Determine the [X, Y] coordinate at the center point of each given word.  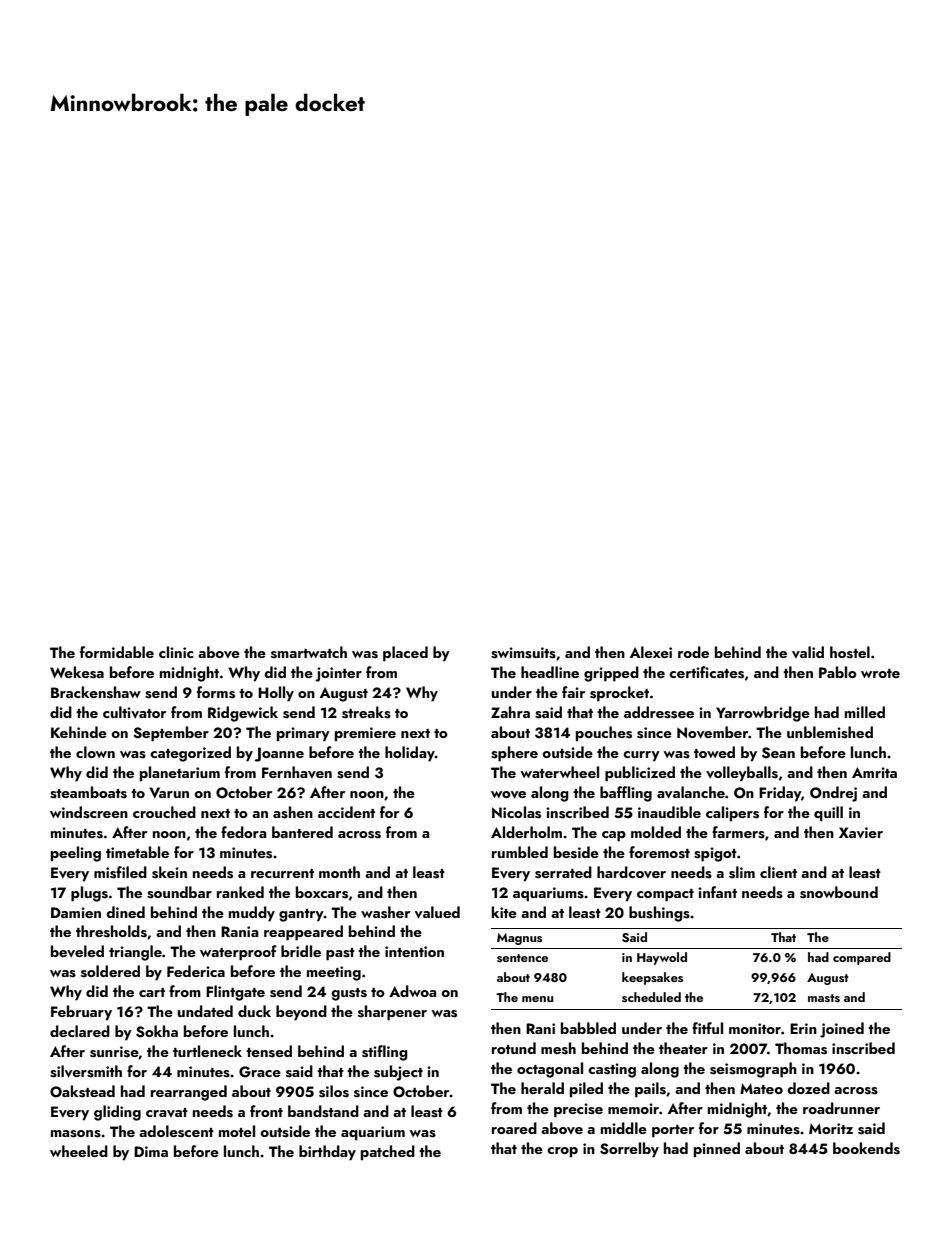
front [266, 1111]
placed [405, 654]
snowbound [839, 892]
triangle [135, 953]
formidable [117, 652]
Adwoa [413, 991]
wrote [880, 673]
